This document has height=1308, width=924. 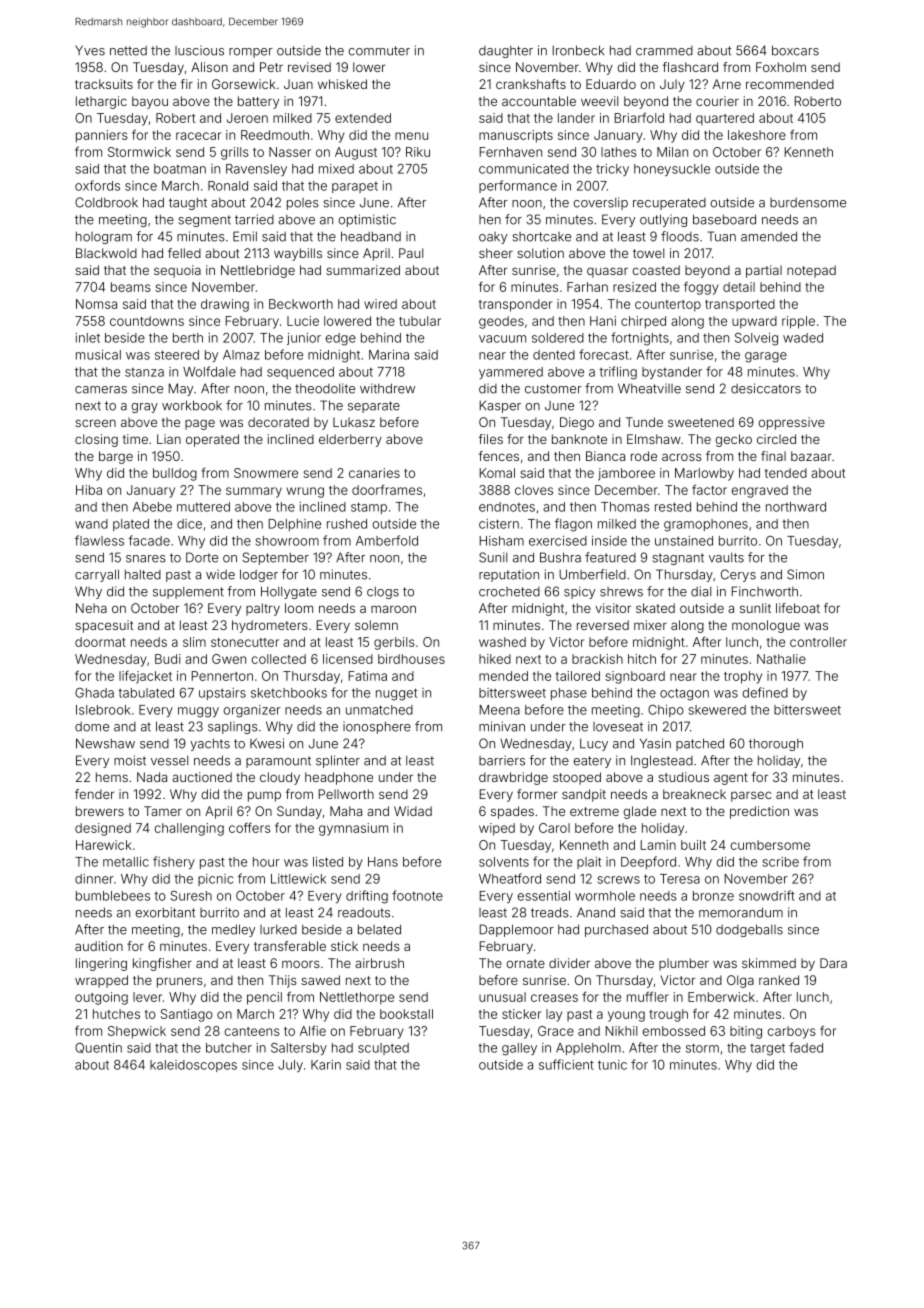 What do you see at coordinates (394, 643) in the document?
I see `gerbils` at bounding box center [394, 643].
